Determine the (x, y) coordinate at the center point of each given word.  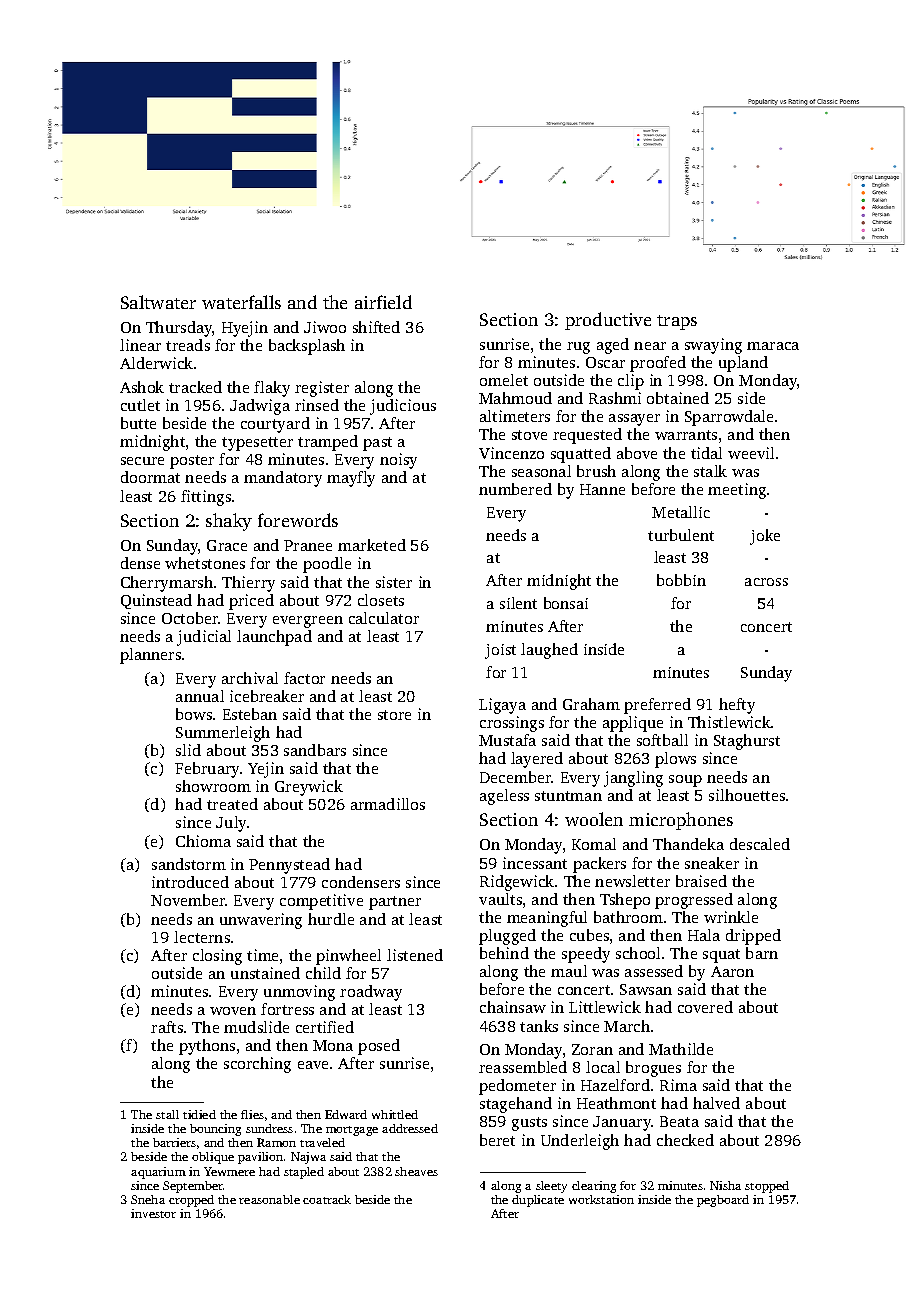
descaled (760, 844)
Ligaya (502, 706)
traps (677, 322)
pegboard (723, 1201)
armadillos (388, 804)
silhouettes (747, 795)
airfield (383, 302)
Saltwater (158, 302)
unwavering (261, 921)
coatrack (327, 1199)
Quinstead (156, 601)
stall (167, 1114)
